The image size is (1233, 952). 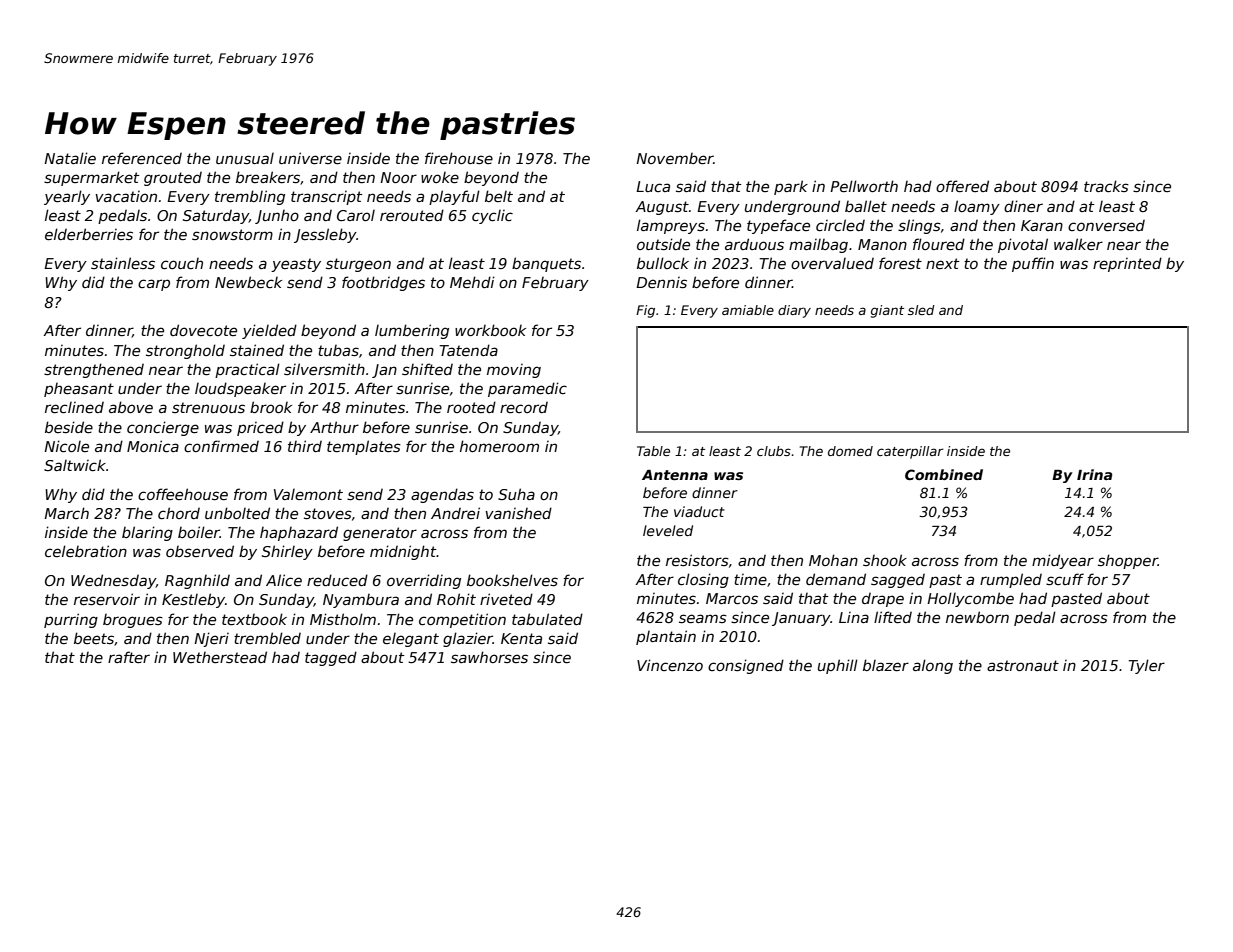 I want to click on priced, so click(x=260, y=428).
